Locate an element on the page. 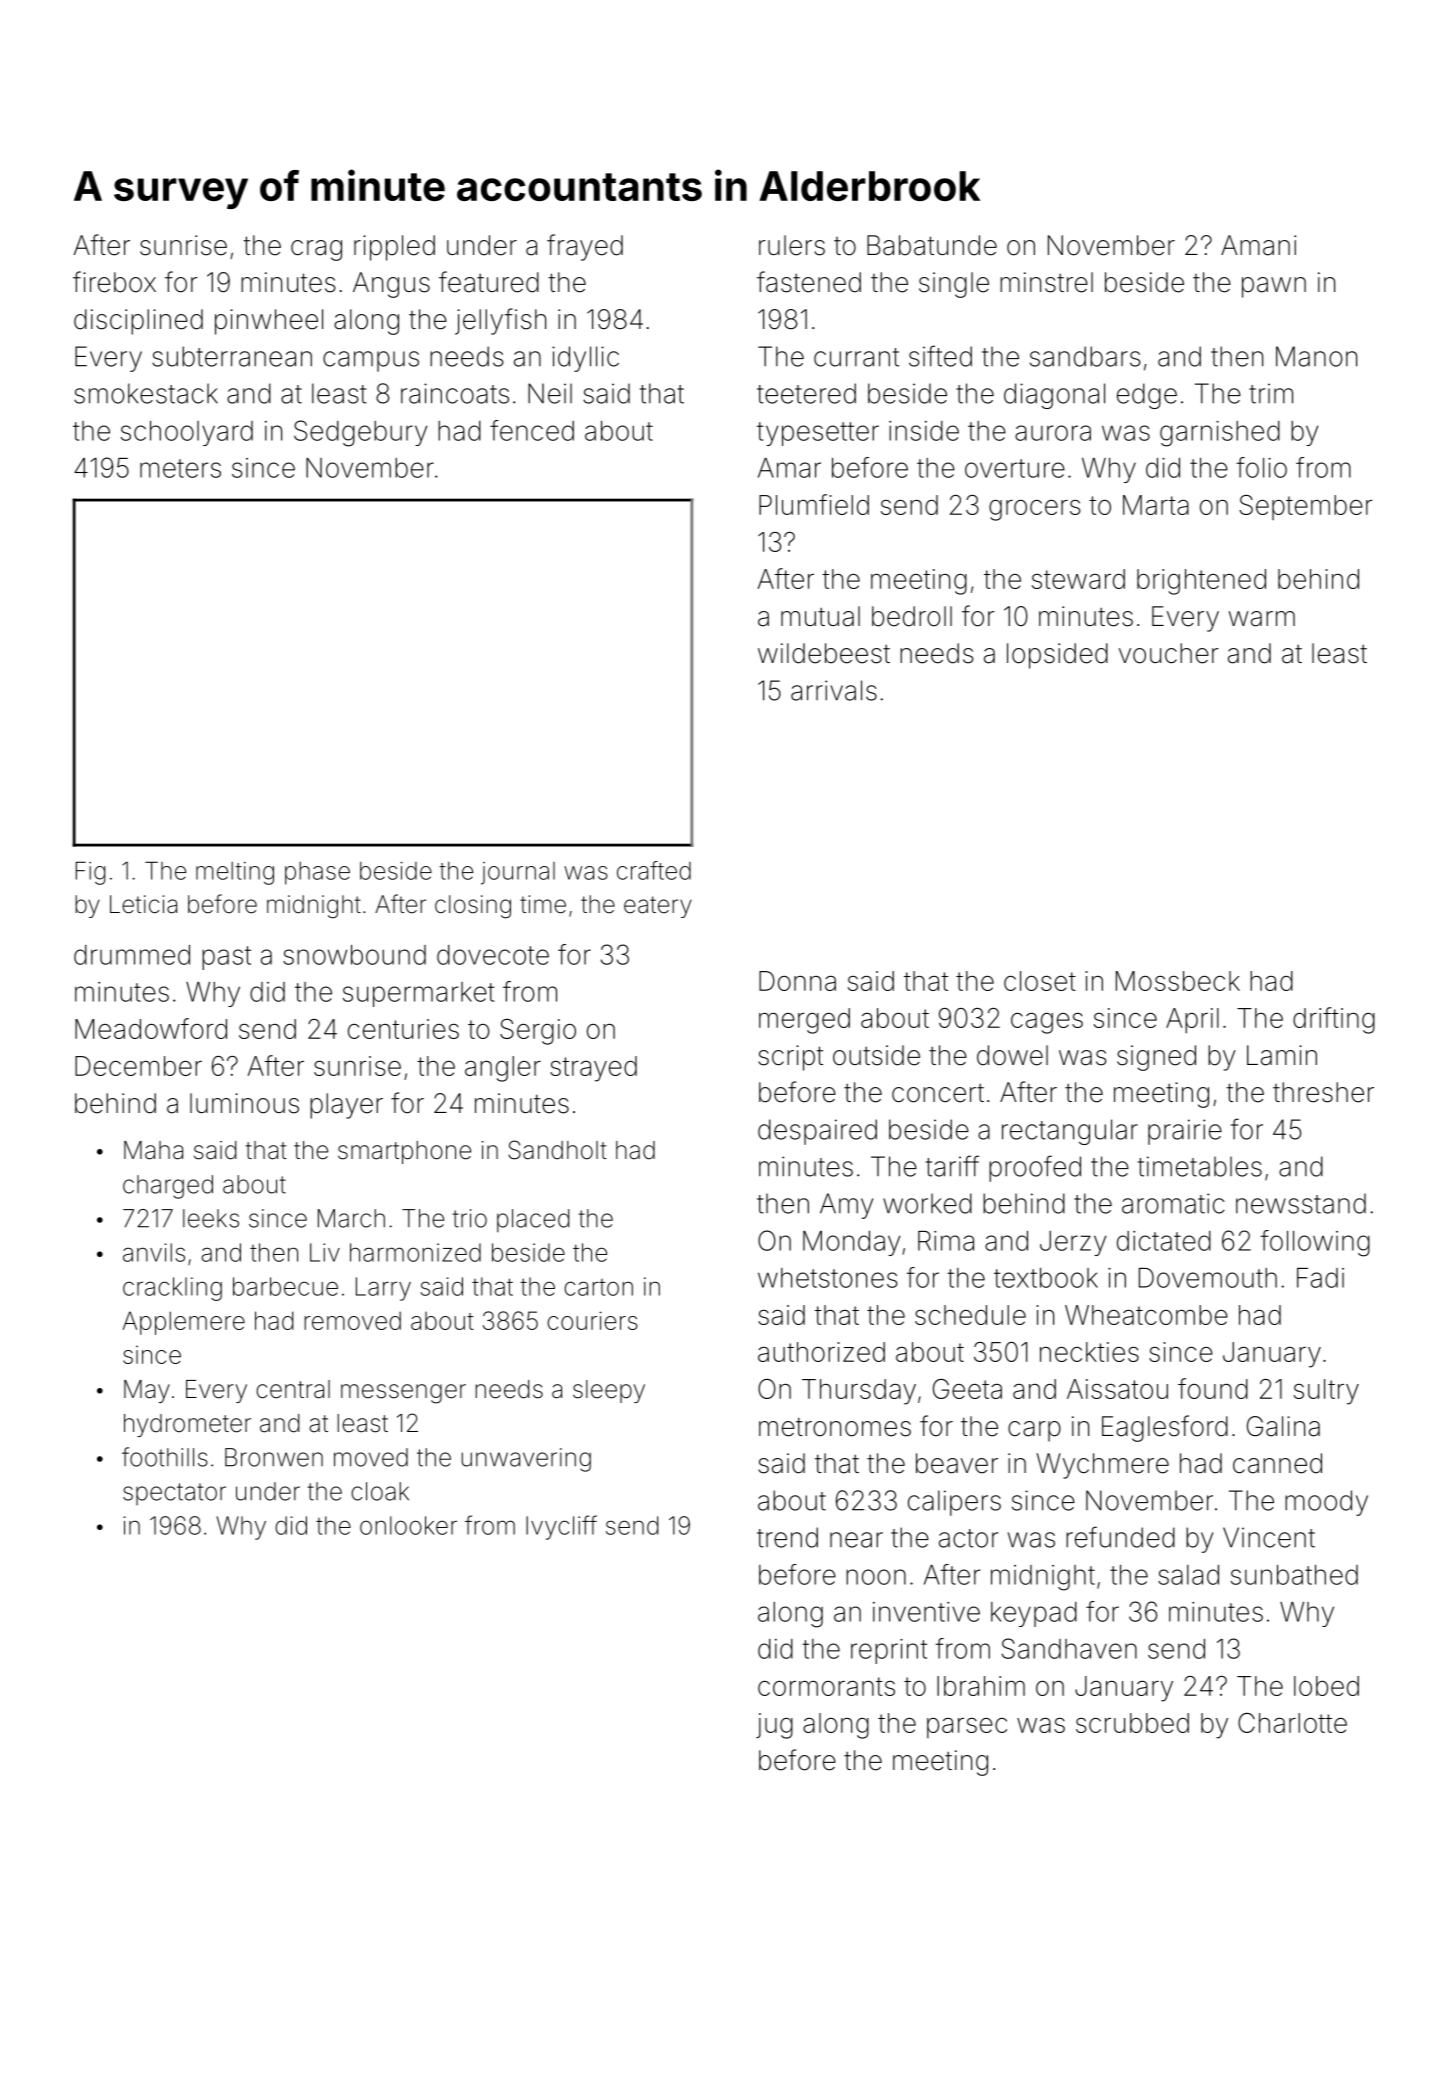 The width and height of the document is (1450, 2100). voucher is located at coordinates (1169, 653).
